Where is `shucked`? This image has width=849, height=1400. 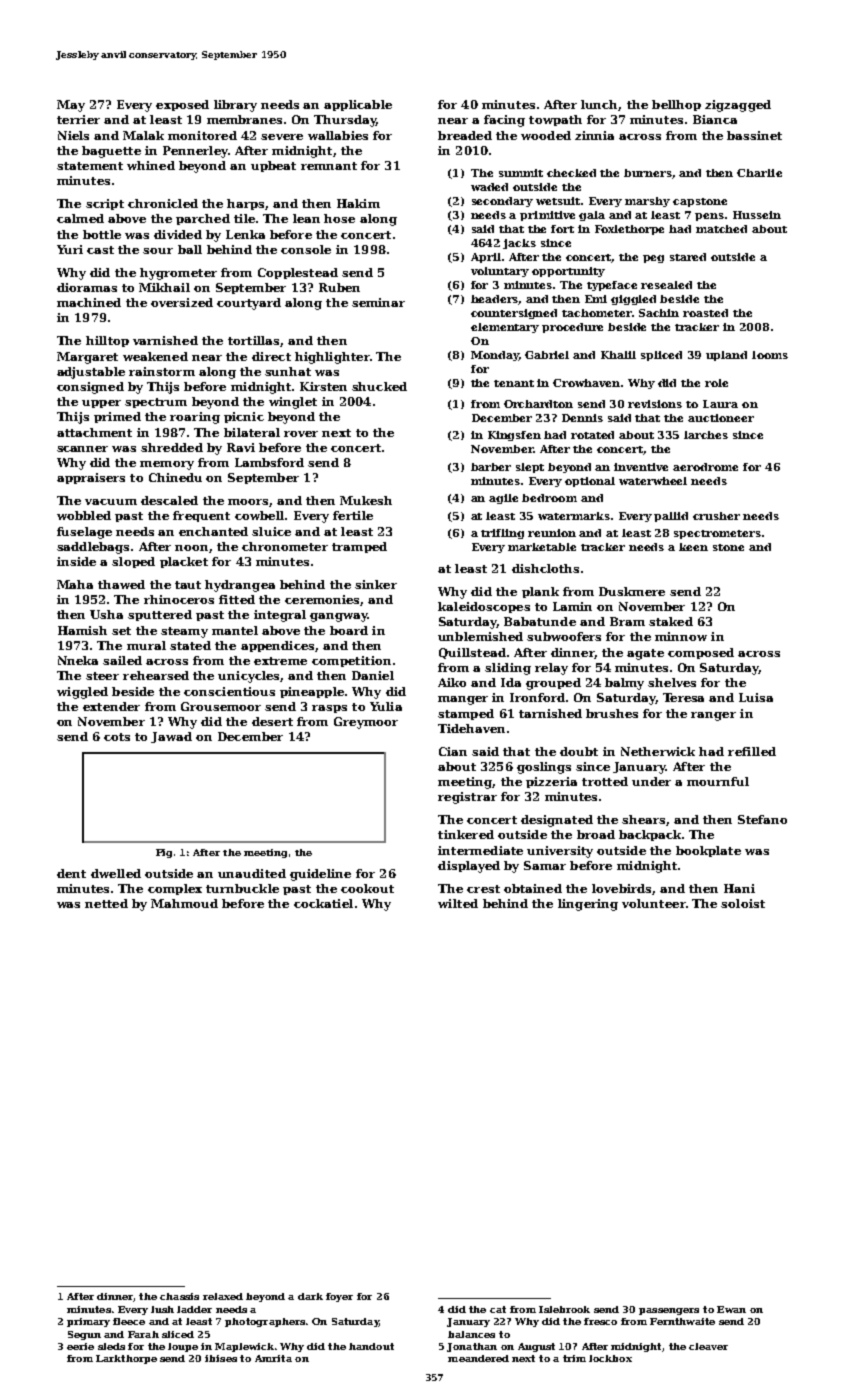 shucked is located at coordinates (379, 386).
